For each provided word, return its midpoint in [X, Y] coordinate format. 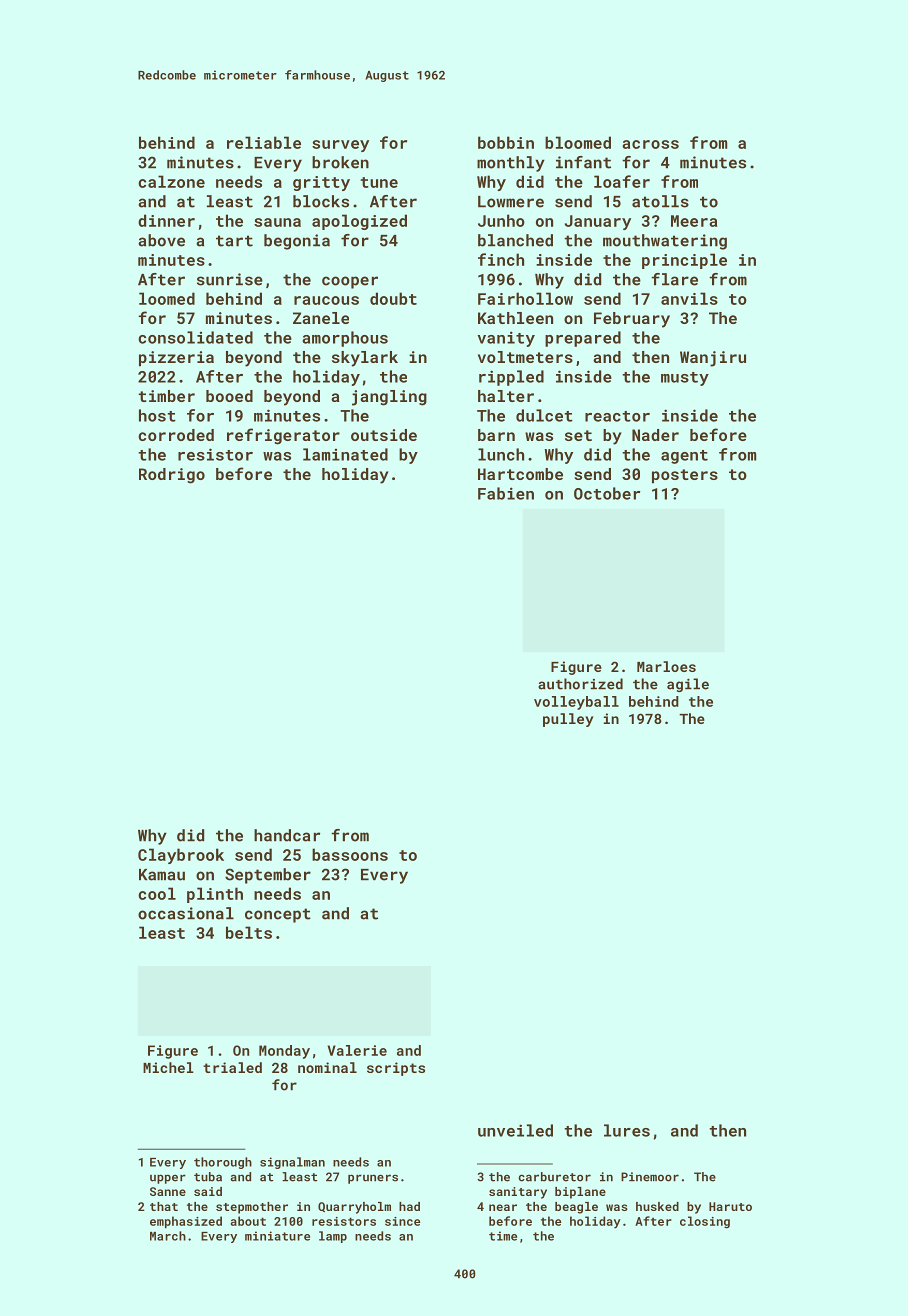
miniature [277, 1236]
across [650, 144]
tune [379, 182]
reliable [264, 142]
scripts [396, 1069]
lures [627, 1130]
